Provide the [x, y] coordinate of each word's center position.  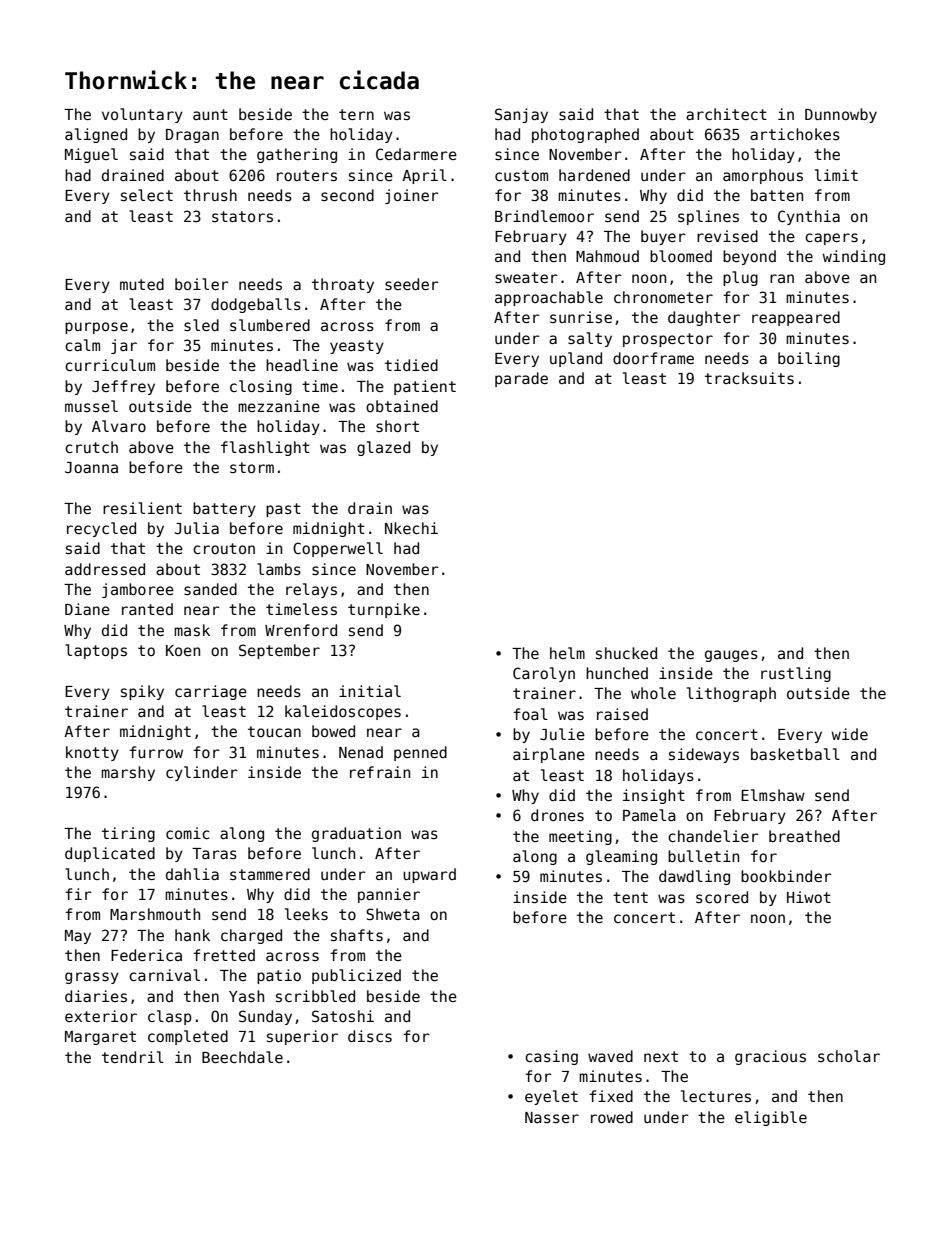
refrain [380, 772]
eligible [771, 1118]
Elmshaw [773, 795]
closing [261, 387]
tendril [133, 1057]
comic [188, 833]
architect [726, 114]
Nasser [552, 1117]
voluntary [142, 115]
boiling [809, 359]
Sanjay [521, 115]
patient [425, 387]
